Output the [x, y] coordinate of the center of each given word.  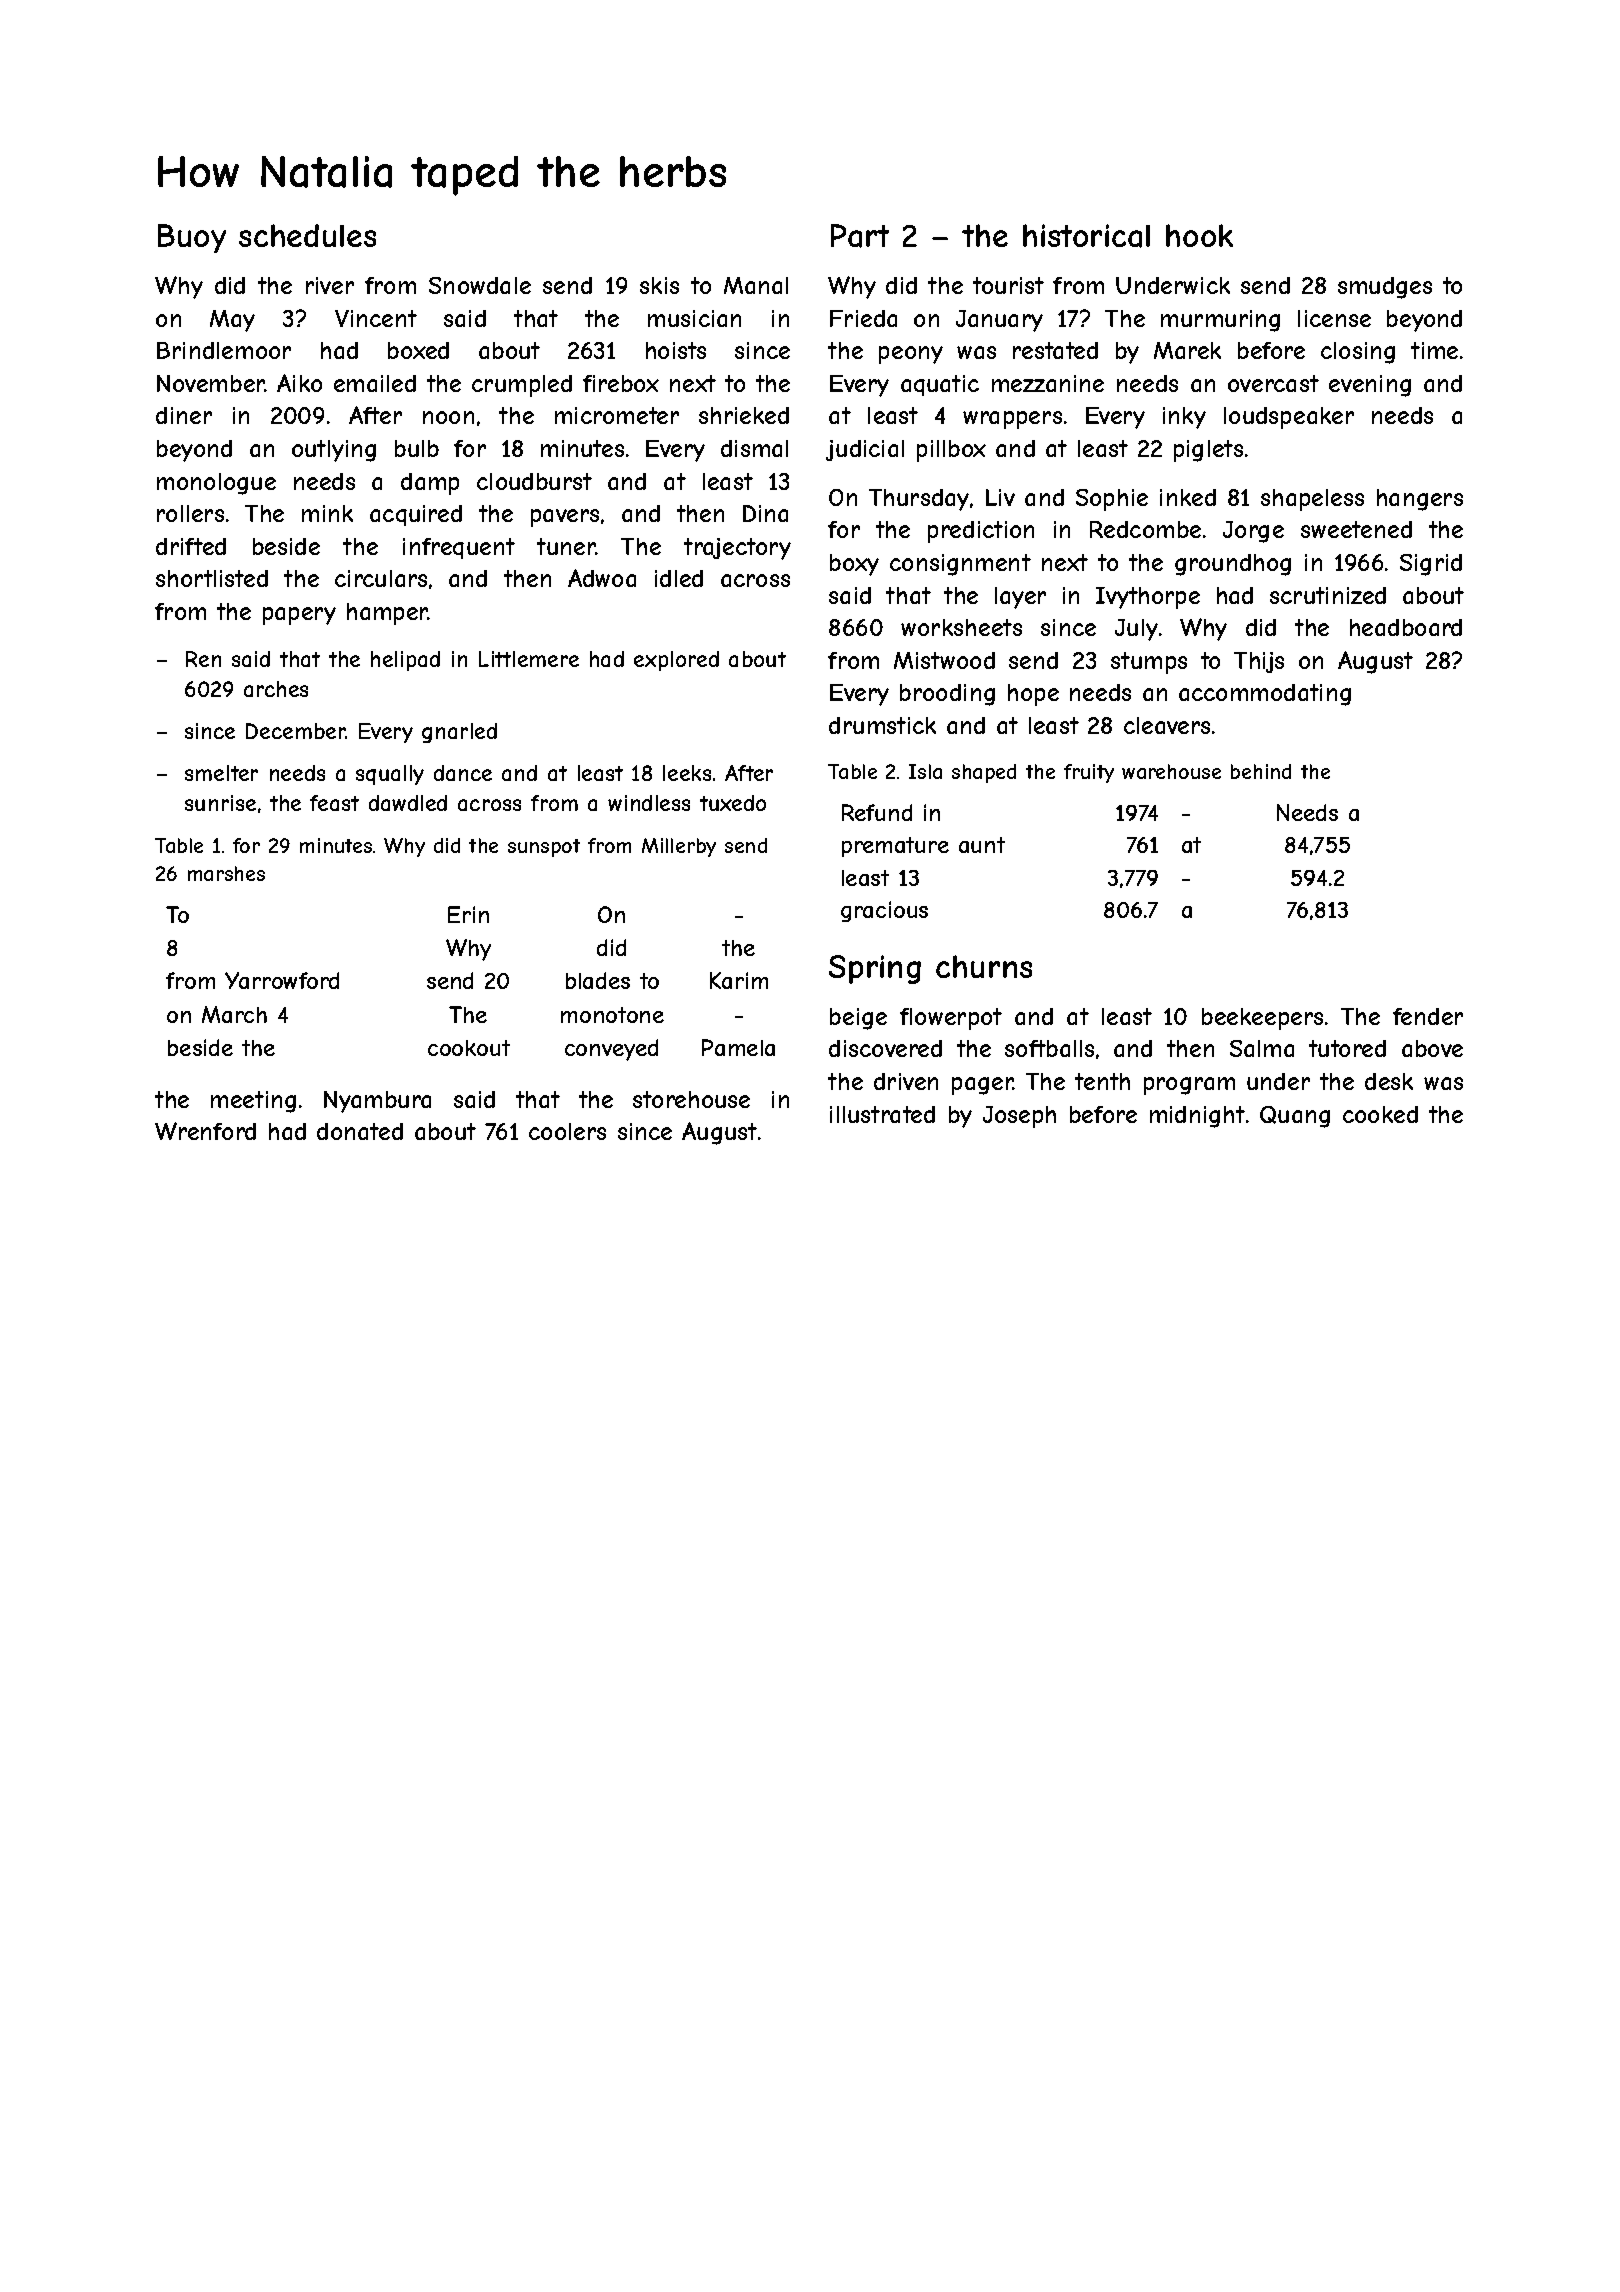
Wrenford [205, 1131]
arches [276, 689]
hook [1199, 235]
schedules [307, 235]
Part [860, 236]
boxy [854, 565]
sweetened [1356, 529]
